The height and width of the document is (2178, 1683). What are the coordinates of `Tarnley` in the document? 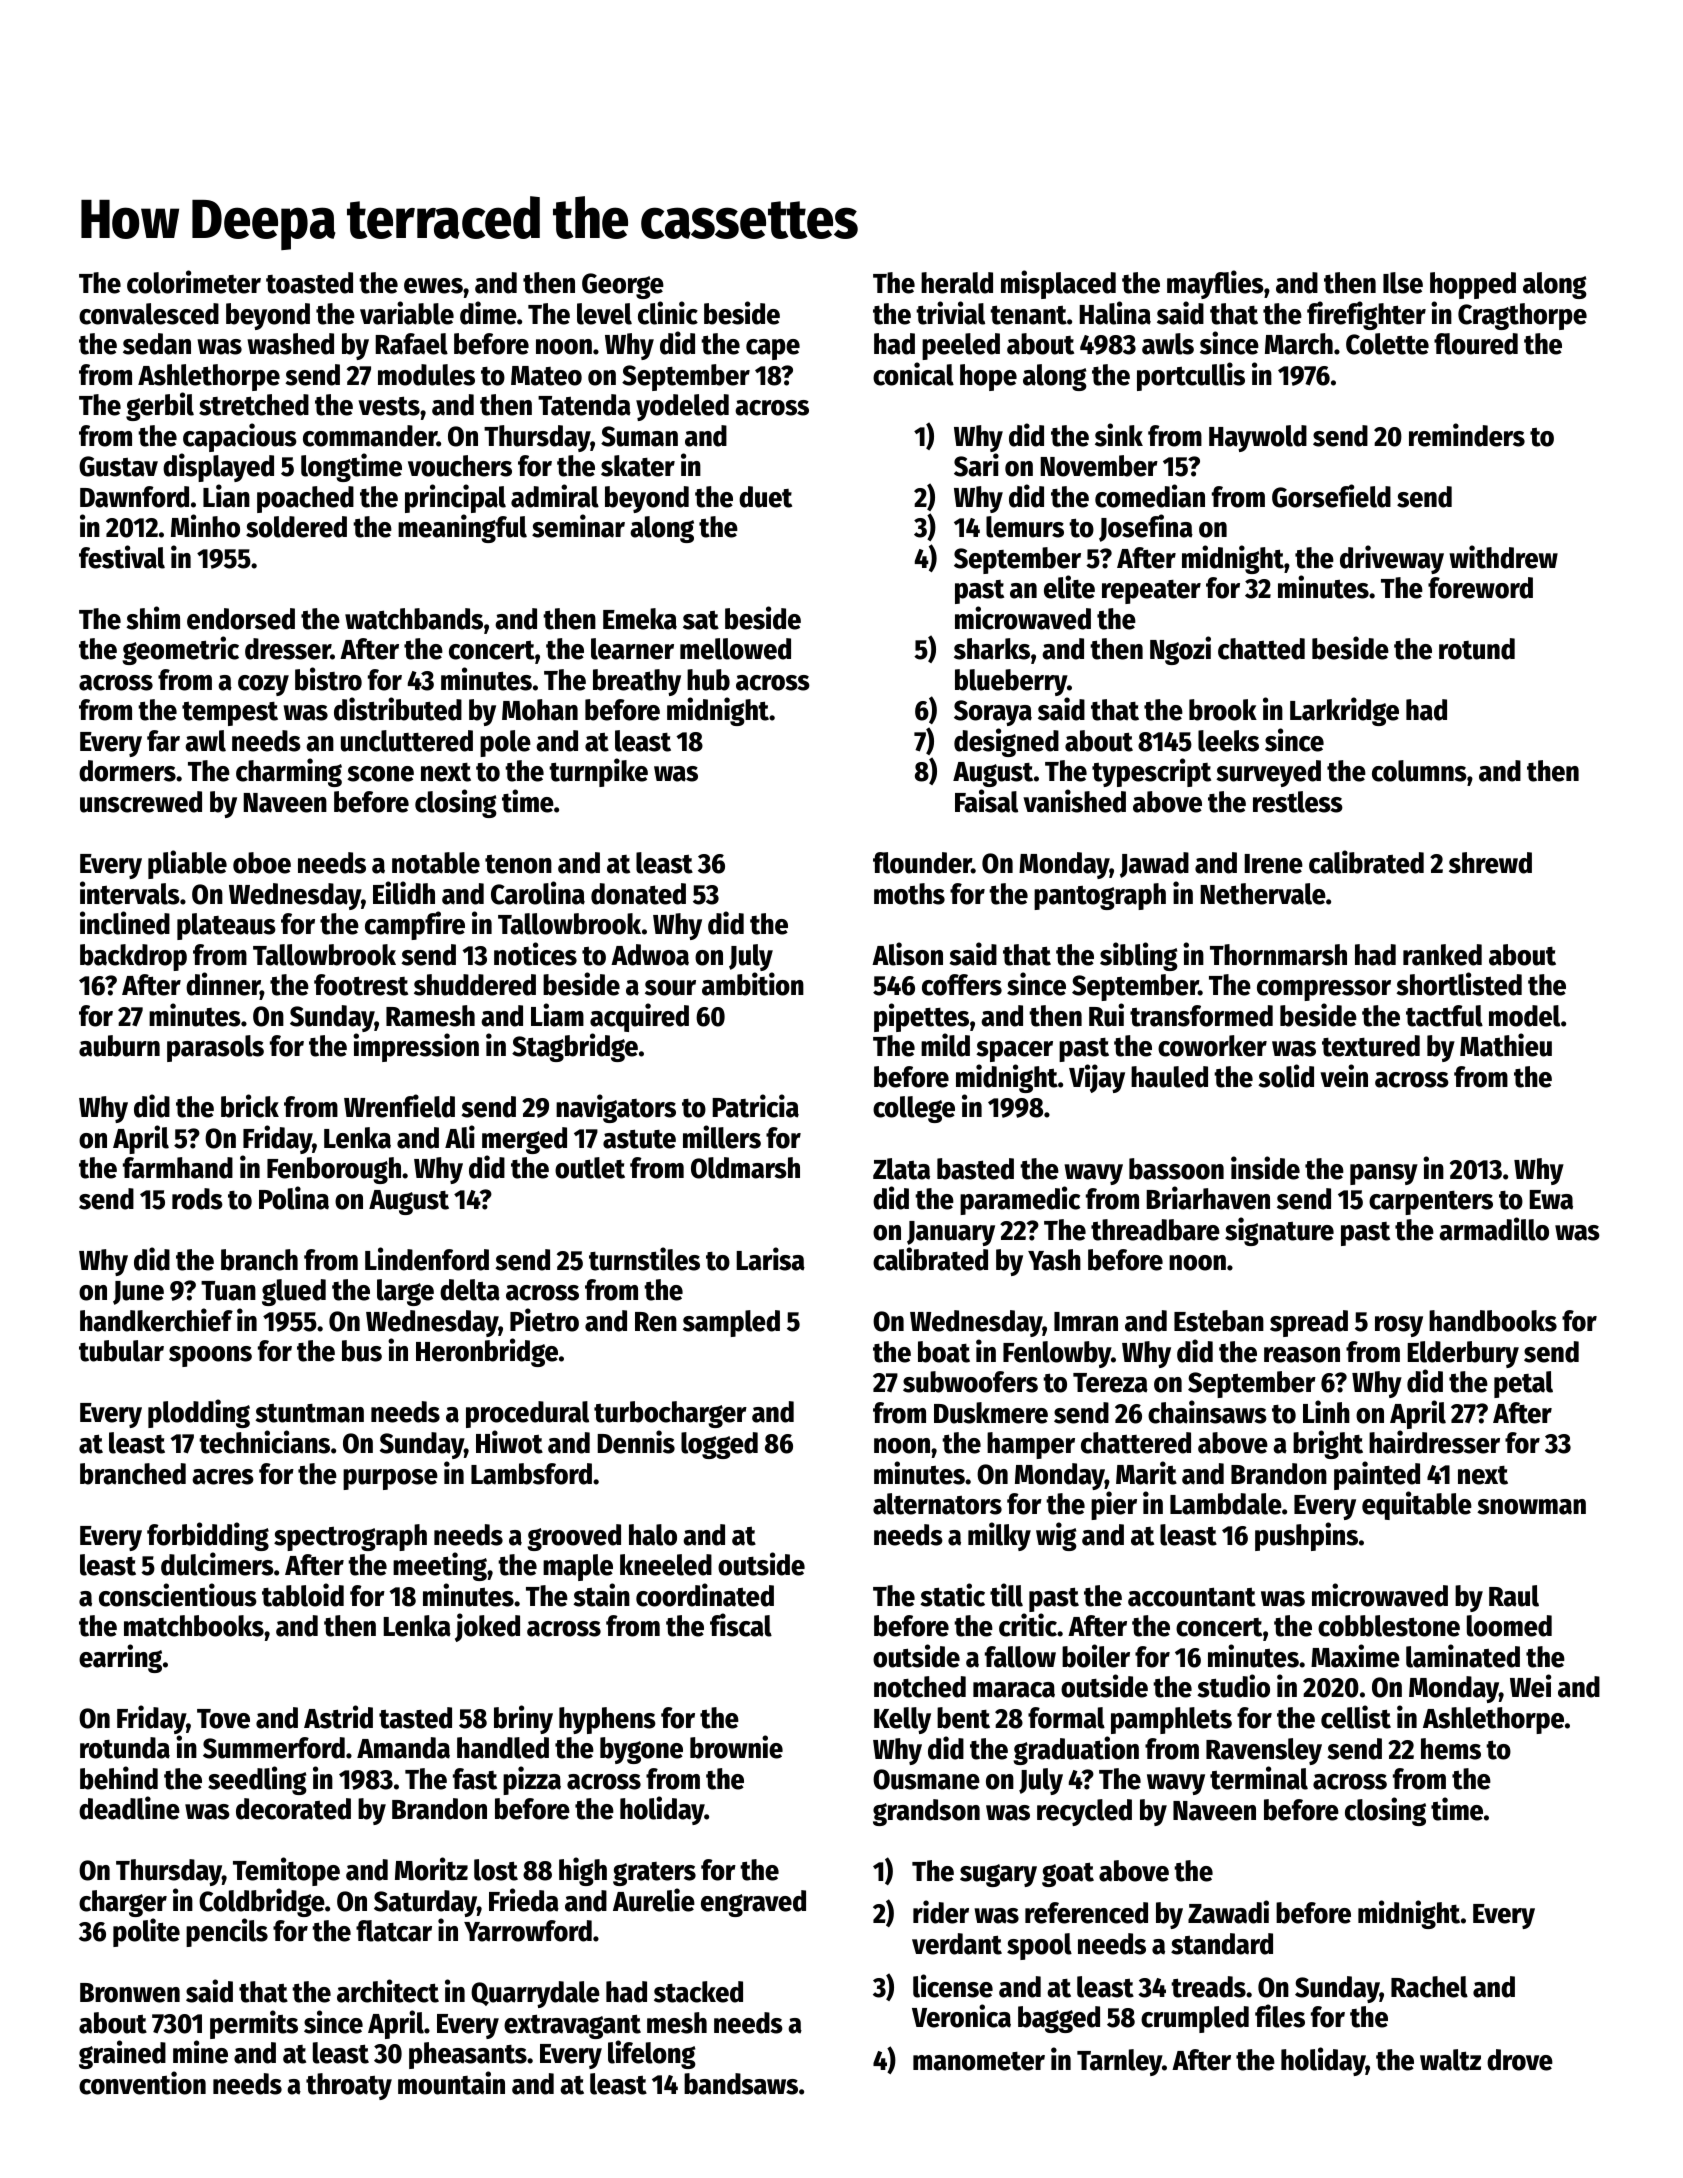 It's located at (1119, 2062).
